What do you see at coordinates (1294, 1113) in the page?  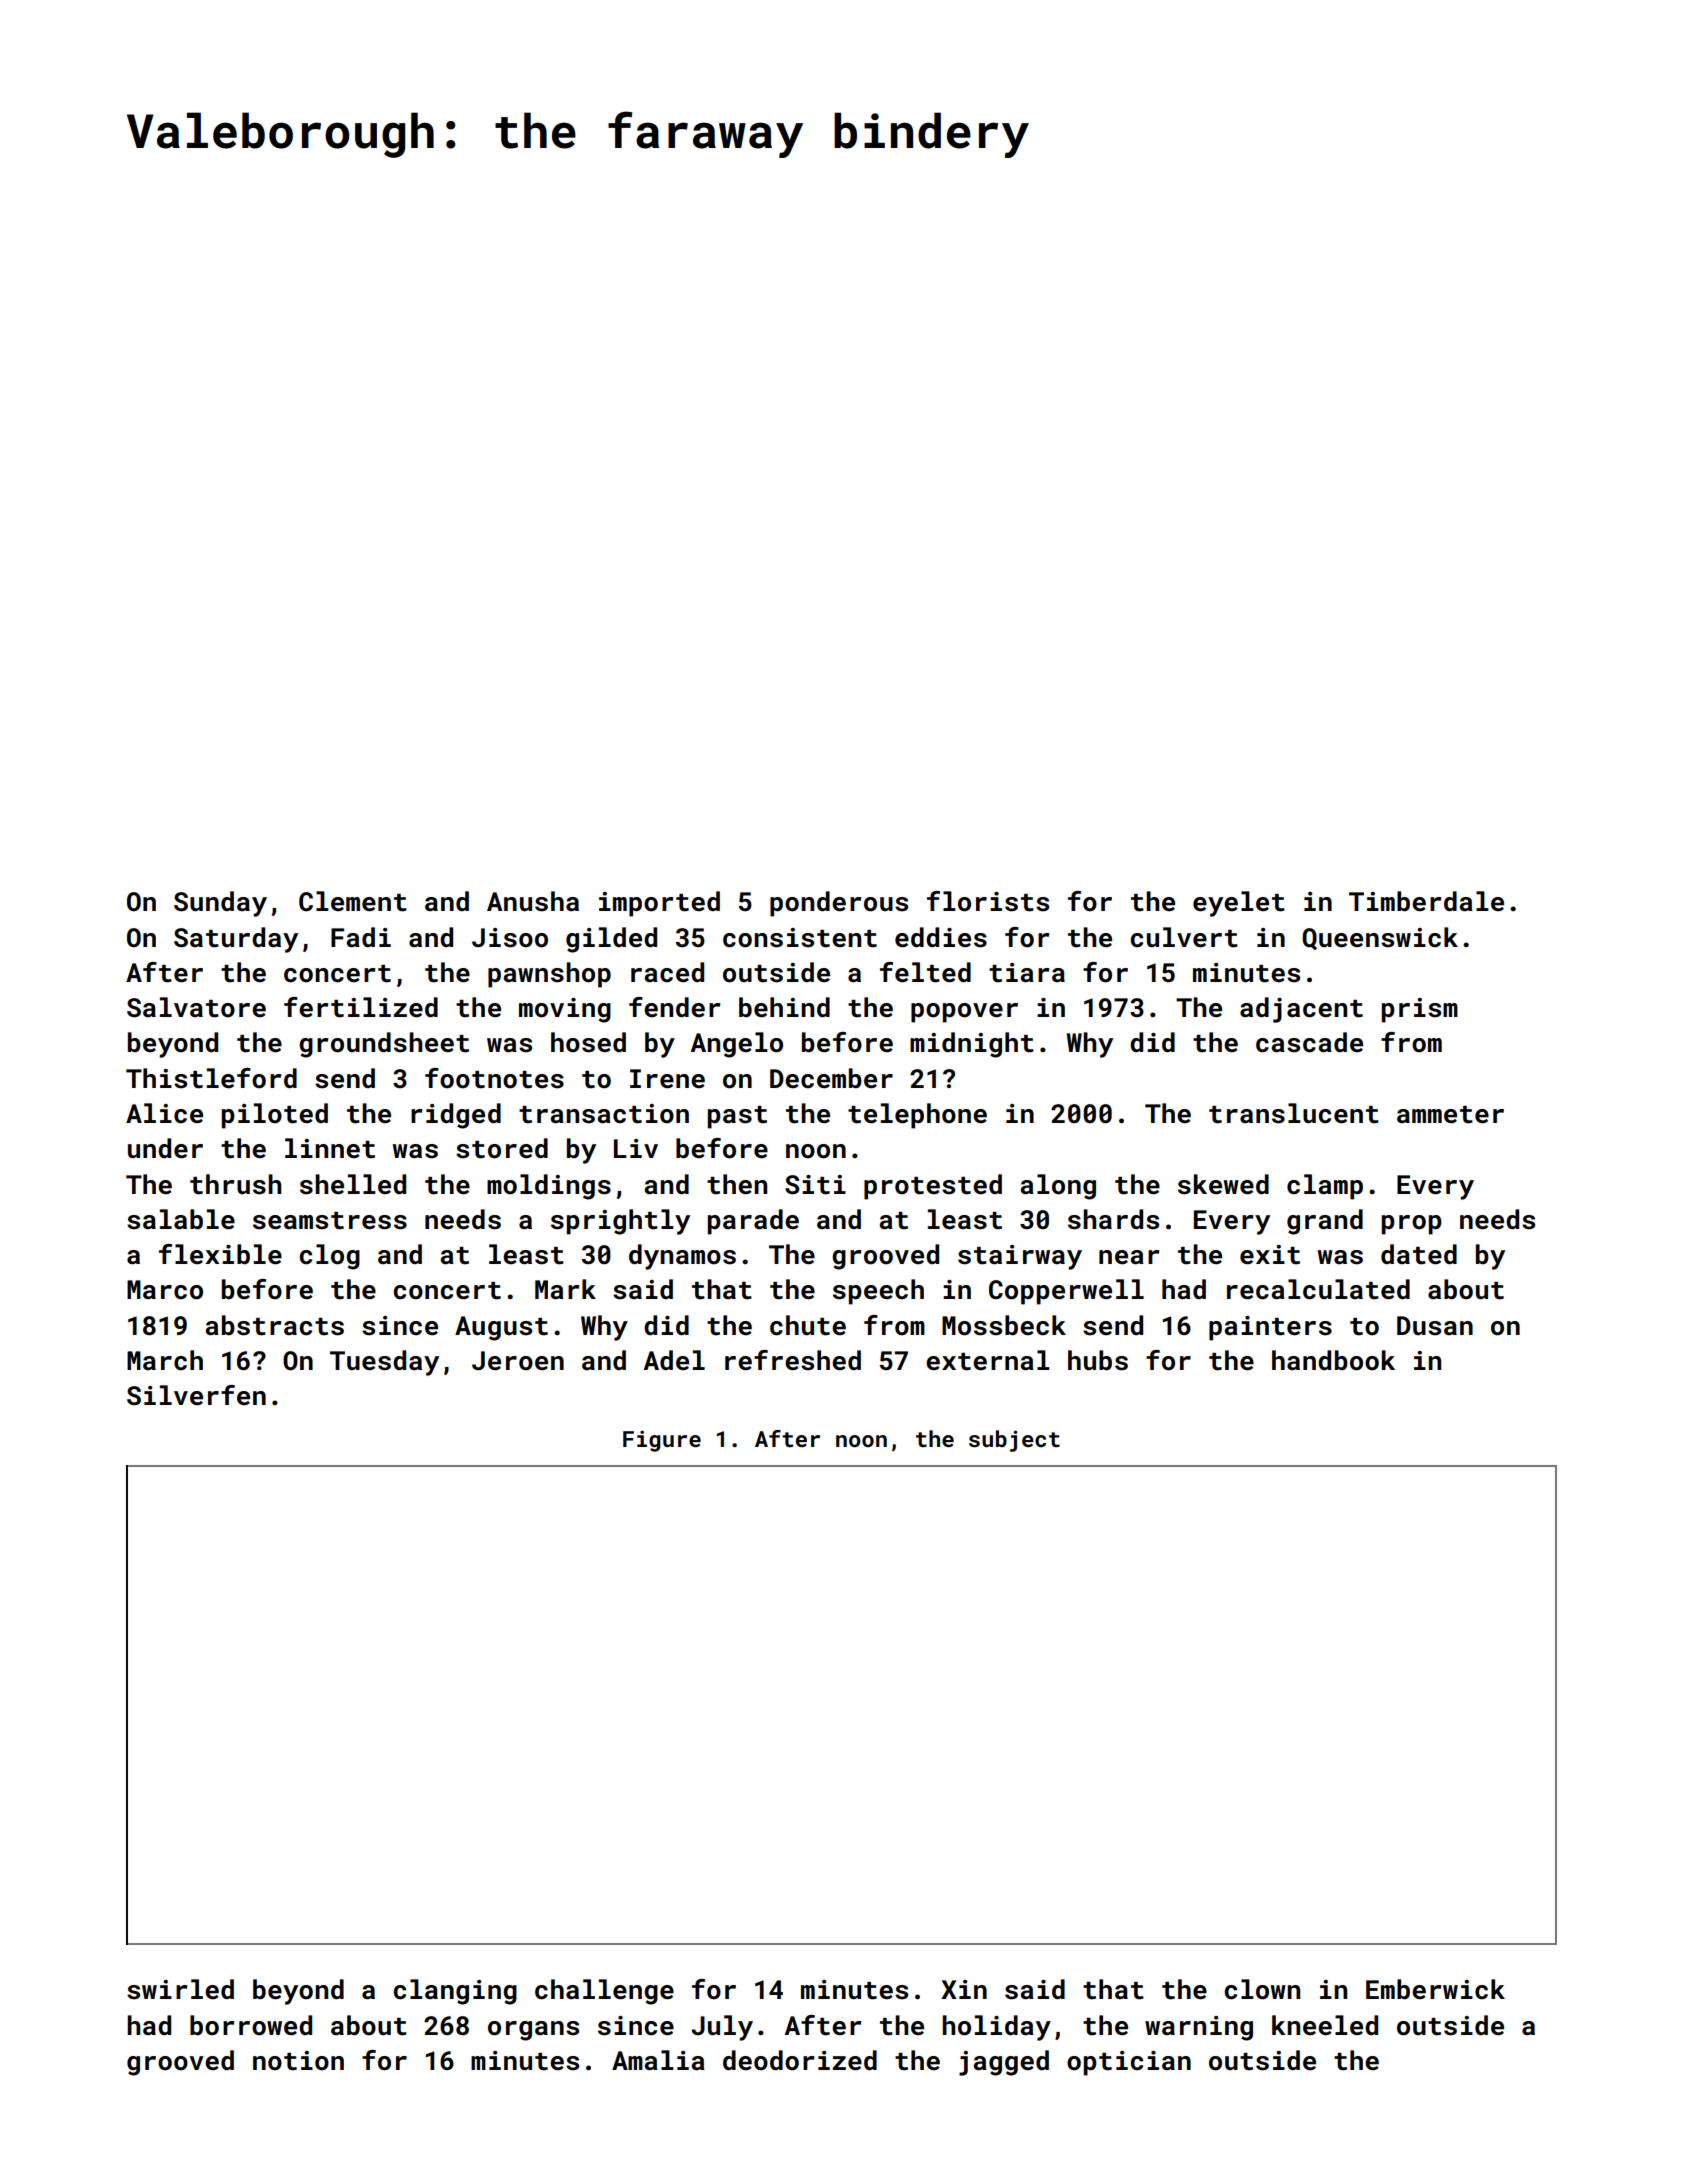 I see `translucent` at bounding box center [1294, 1113].
